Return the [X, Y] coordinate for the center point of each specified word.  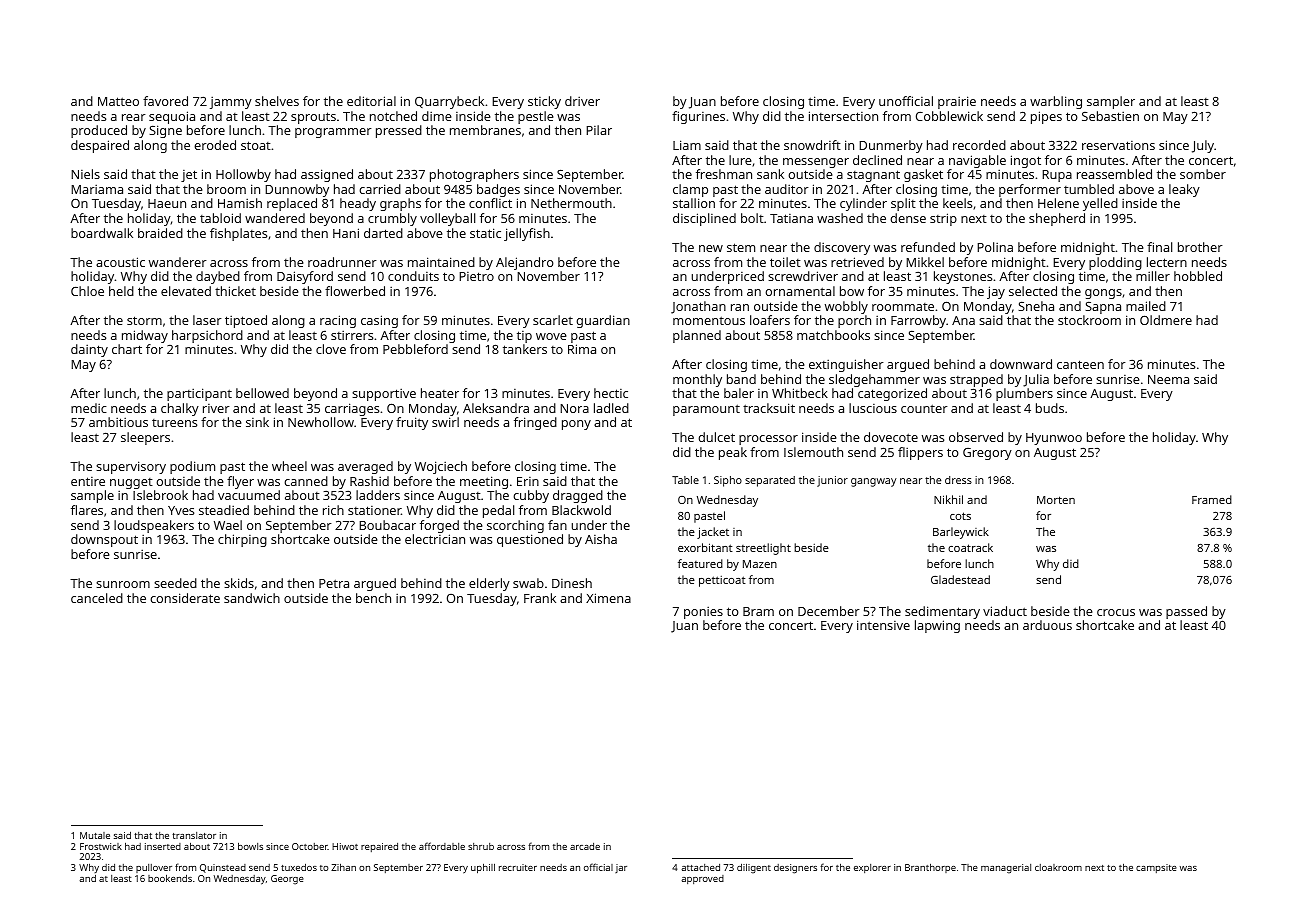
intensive [883, 625]
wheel [289, 466]
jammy [231, 103]
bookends [170, 878]
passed [1186, 612]
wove [551, 336]
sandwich [252, 598]
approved [702, 879]
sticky [544, 102]
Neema [1168, 379]
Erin [528, 481]
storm [144, 320]
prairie [957, 102]
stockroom [1089, 320]
